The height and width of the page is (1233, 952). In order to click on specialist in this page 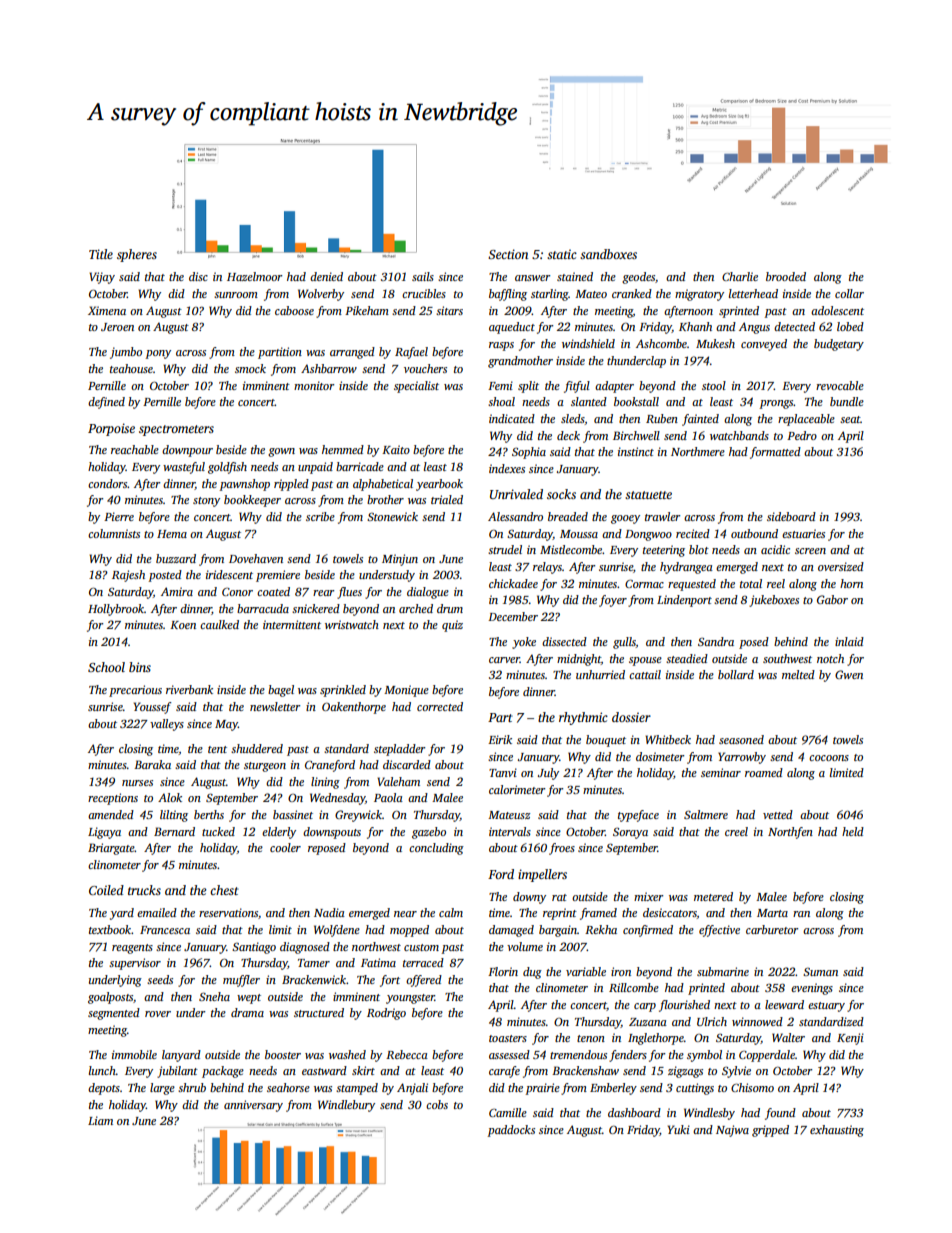, I will do `click(416, 387)`.
